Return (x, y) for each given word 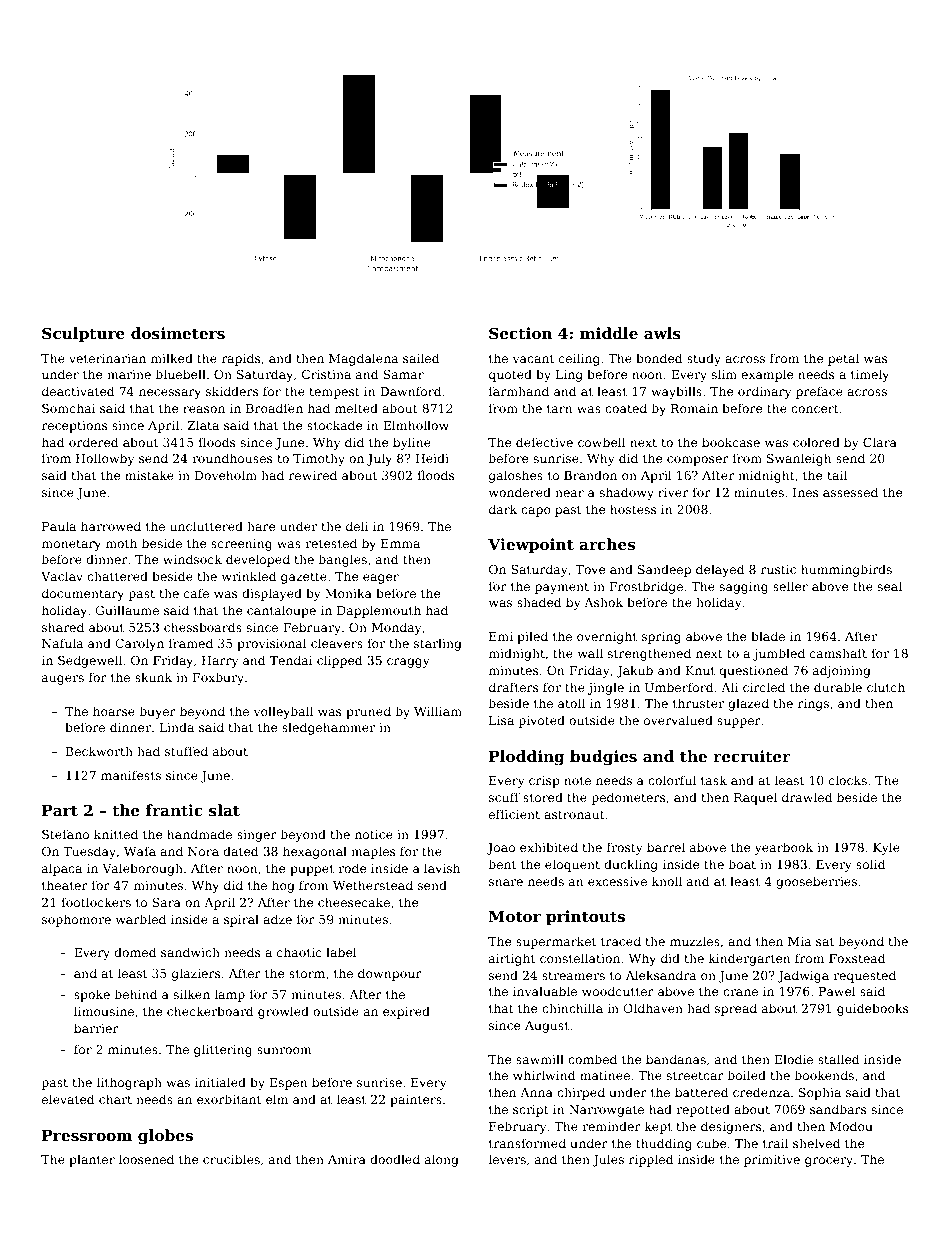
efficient (514, 814)
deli (357, 526)
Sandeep (664, 570)
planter (92, 1160)
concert (815, 408)
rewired (313, 475)
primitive (772, 1161)
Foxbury (218, 678)
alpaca (62, 869)
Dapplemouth (379, 611)
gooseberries (816, 882)
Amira (347, 1159)
